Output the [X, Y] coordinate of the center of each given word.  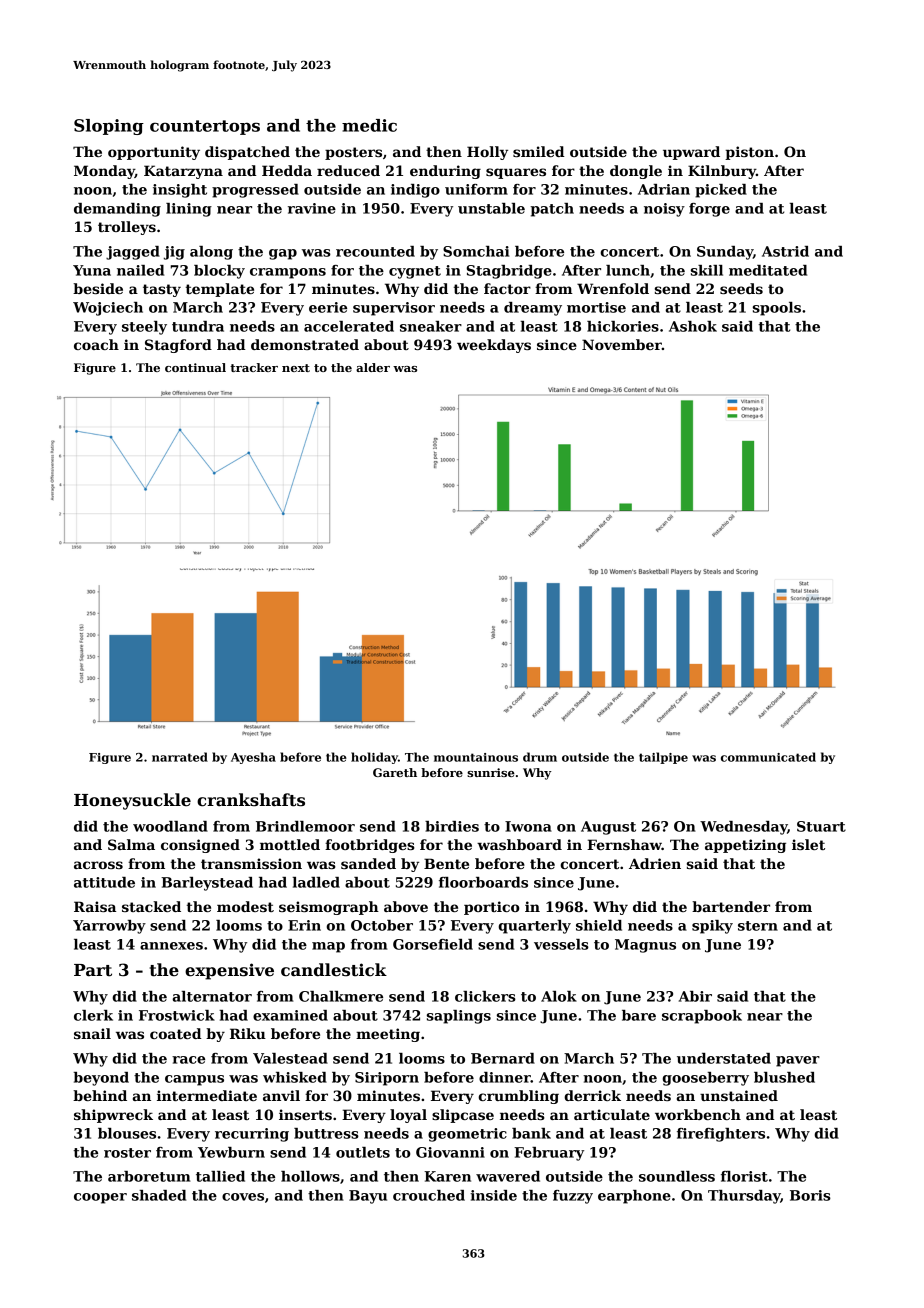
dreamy [533, 309]
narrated [180, 757]
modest [245, 906]
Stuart [821, 826]
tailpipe [663, 758]
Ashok [693, 326]
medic [369, 125]
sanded [368, 863]
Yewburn [231, 1152]
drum [540, 757]
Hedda [287, 170]
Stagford [178, 346]
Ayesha [253, 758]
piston [749, 153]
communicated [768, 757]
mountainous [476, 757]
